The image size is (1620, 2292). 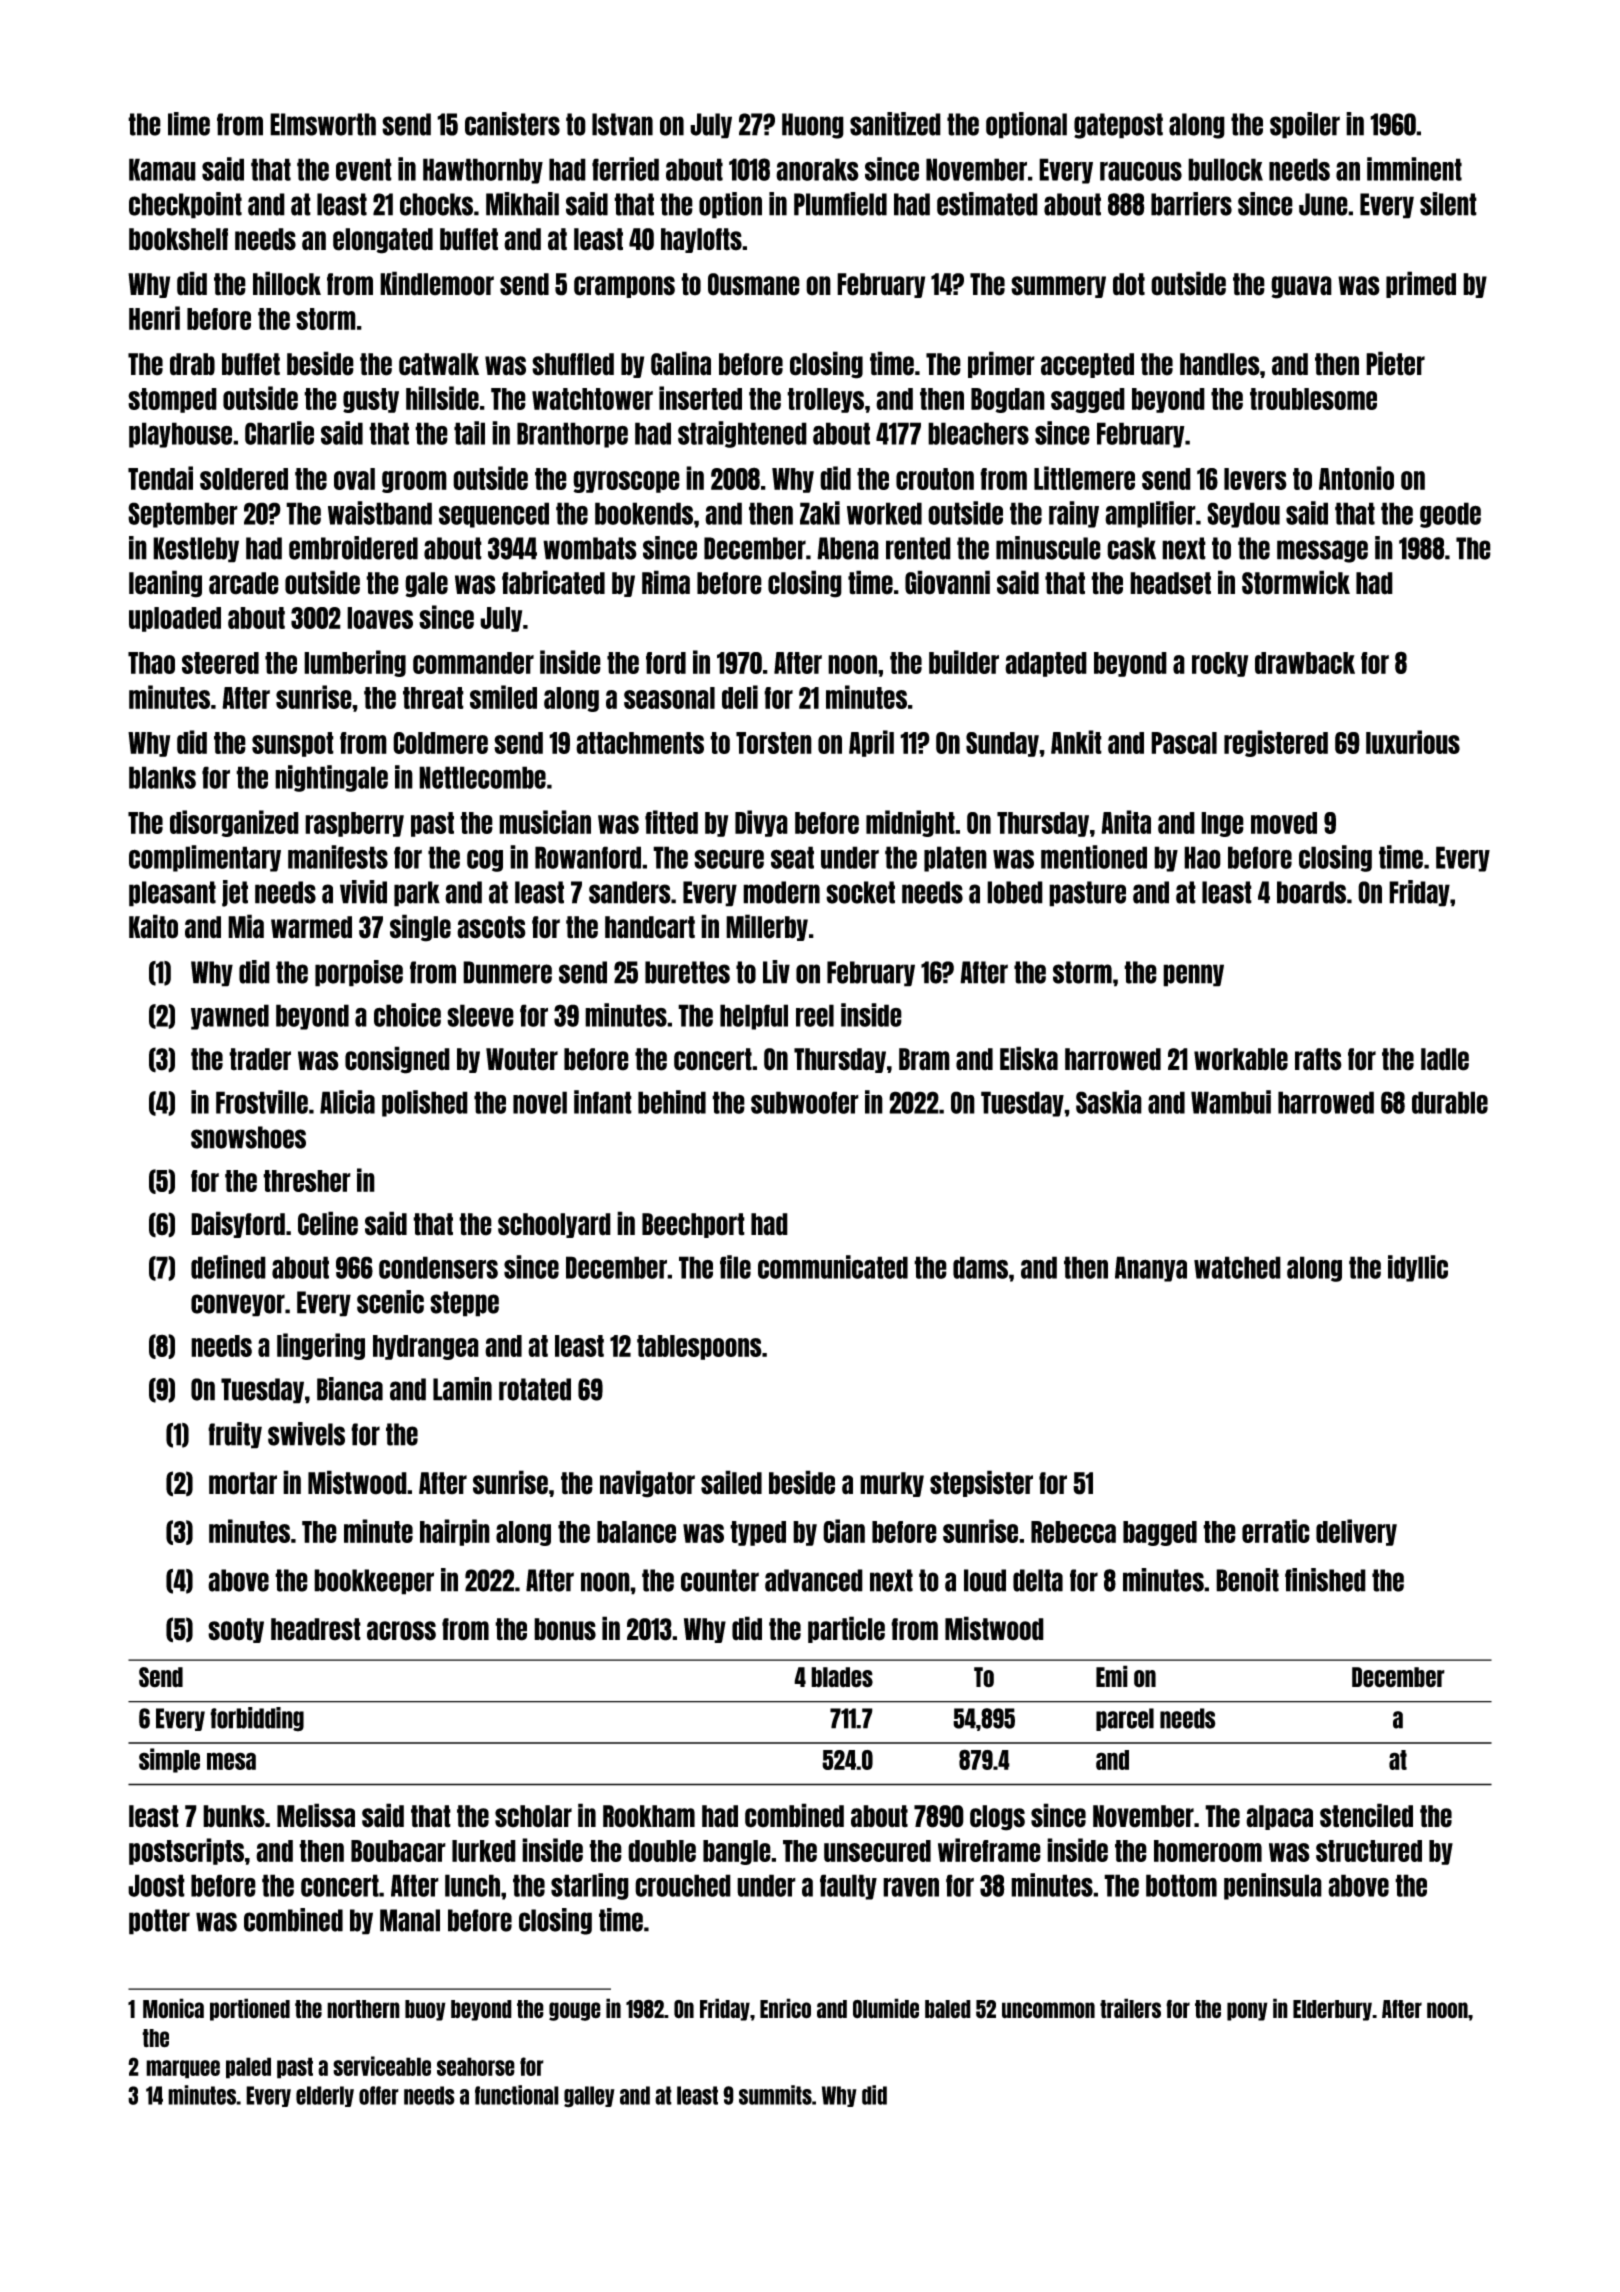 What do you see at coordinates (1325, 1580) in the screenshot?
I see `finished` at bounding box center [1325, 1580].
